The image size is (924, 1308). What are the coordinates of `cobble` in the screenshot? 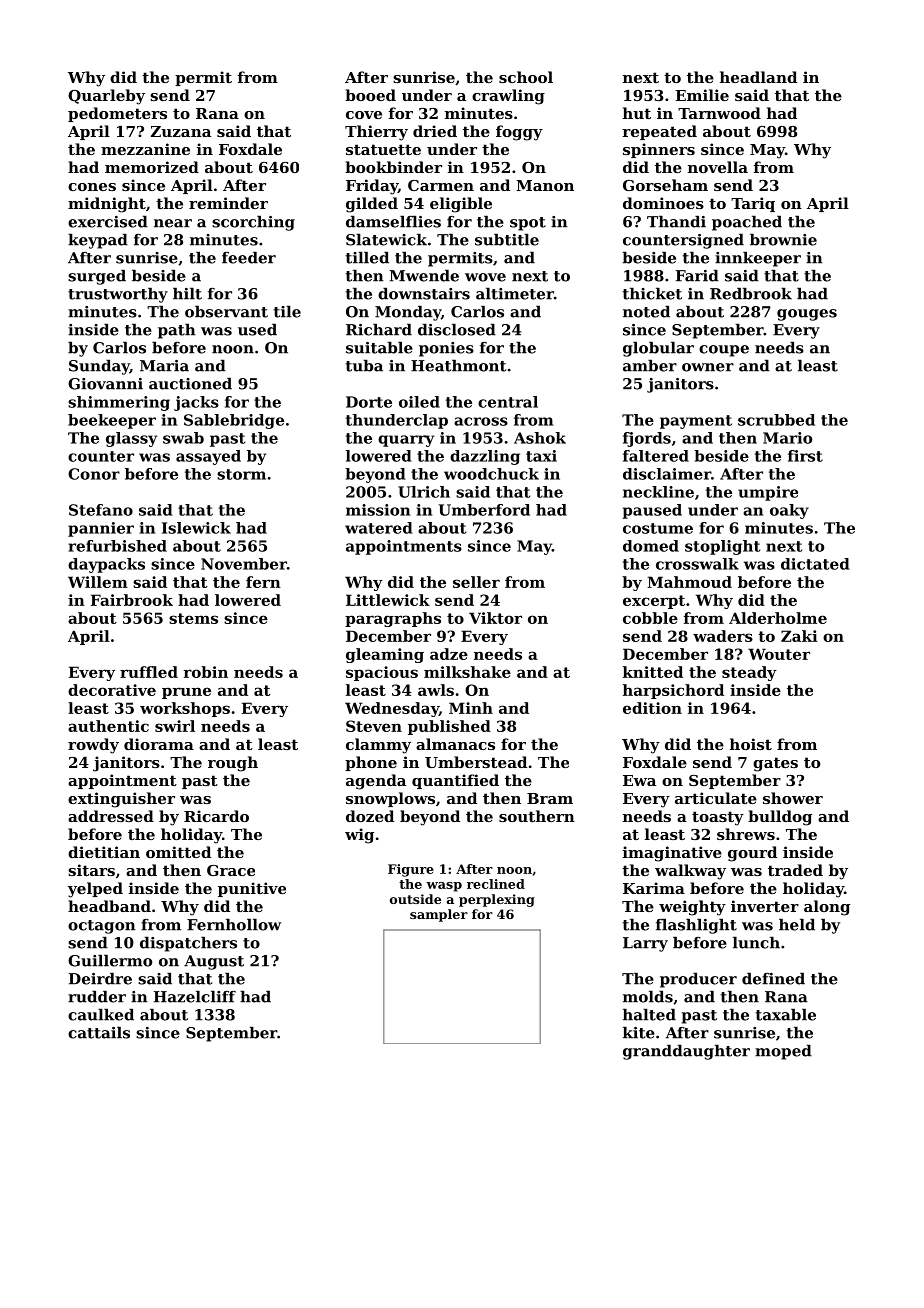 It's located at (650, 618).
